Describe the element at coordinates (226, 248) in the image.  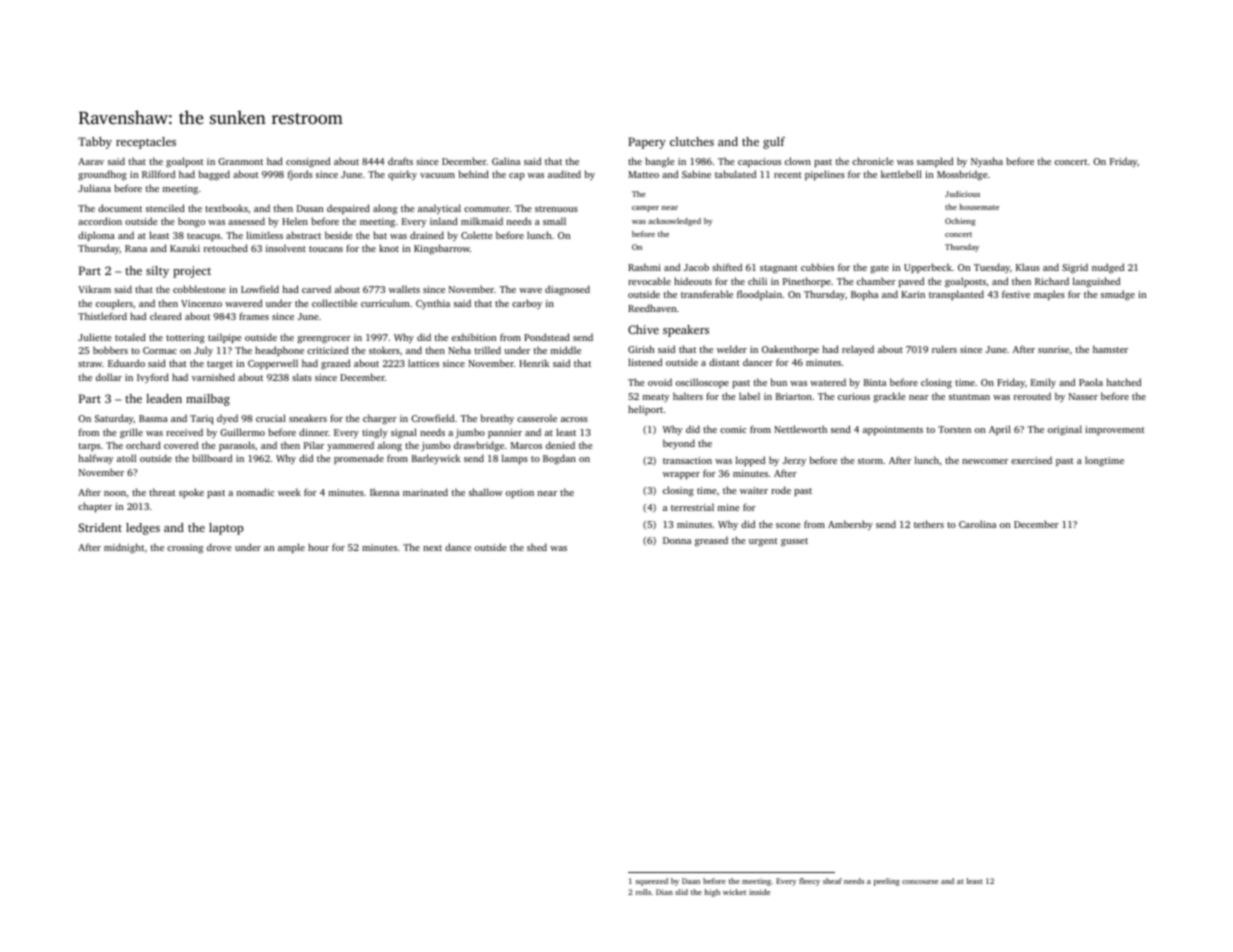
I see `retouched` at that location.
